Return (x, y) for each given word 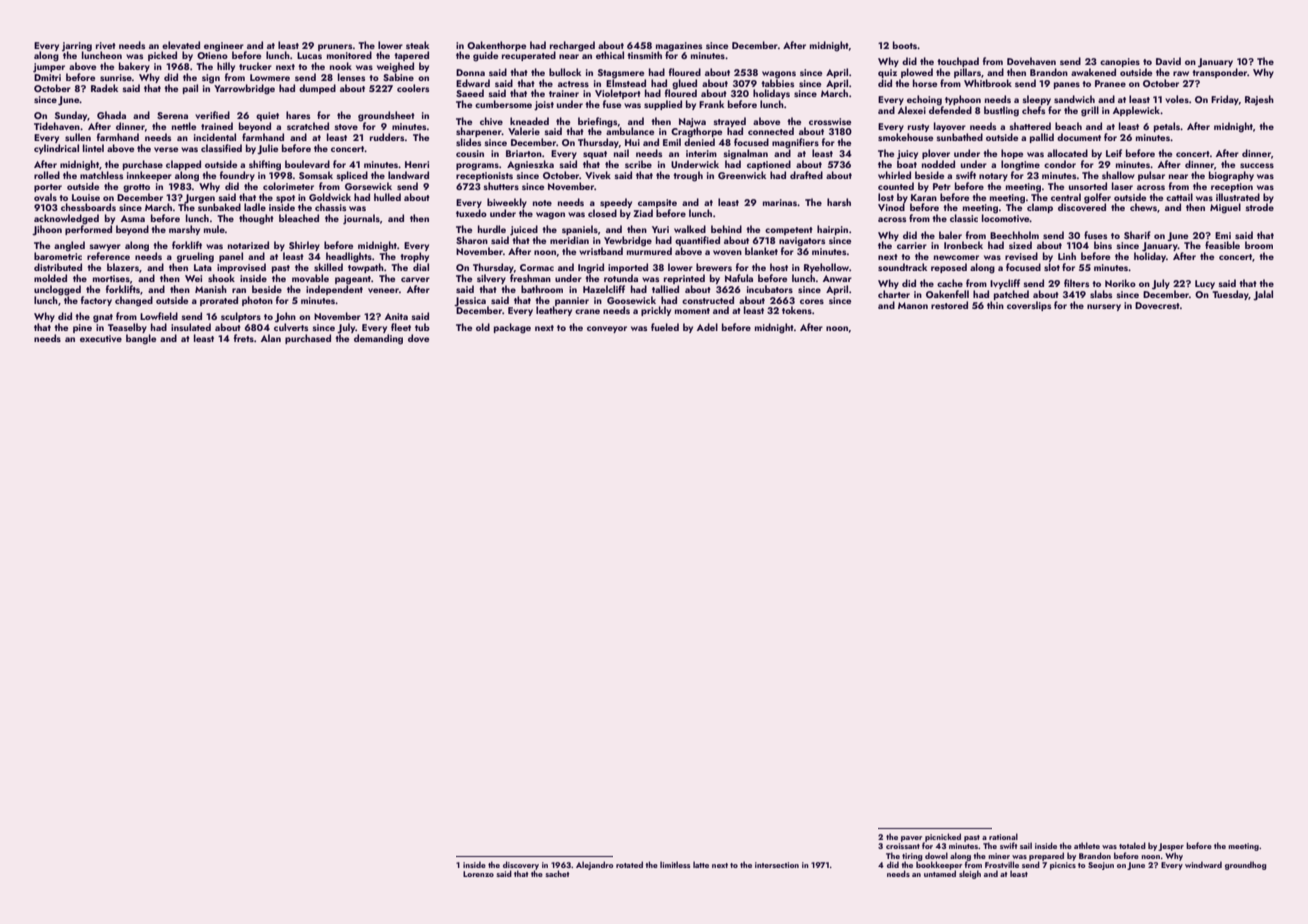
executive (101, 338)
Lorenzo (478, 874)
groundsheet (386, 116)
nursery (1104, 307)
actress (573, 84)
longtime (1020, 165)
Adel (707, 327)
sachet (557, 873)
